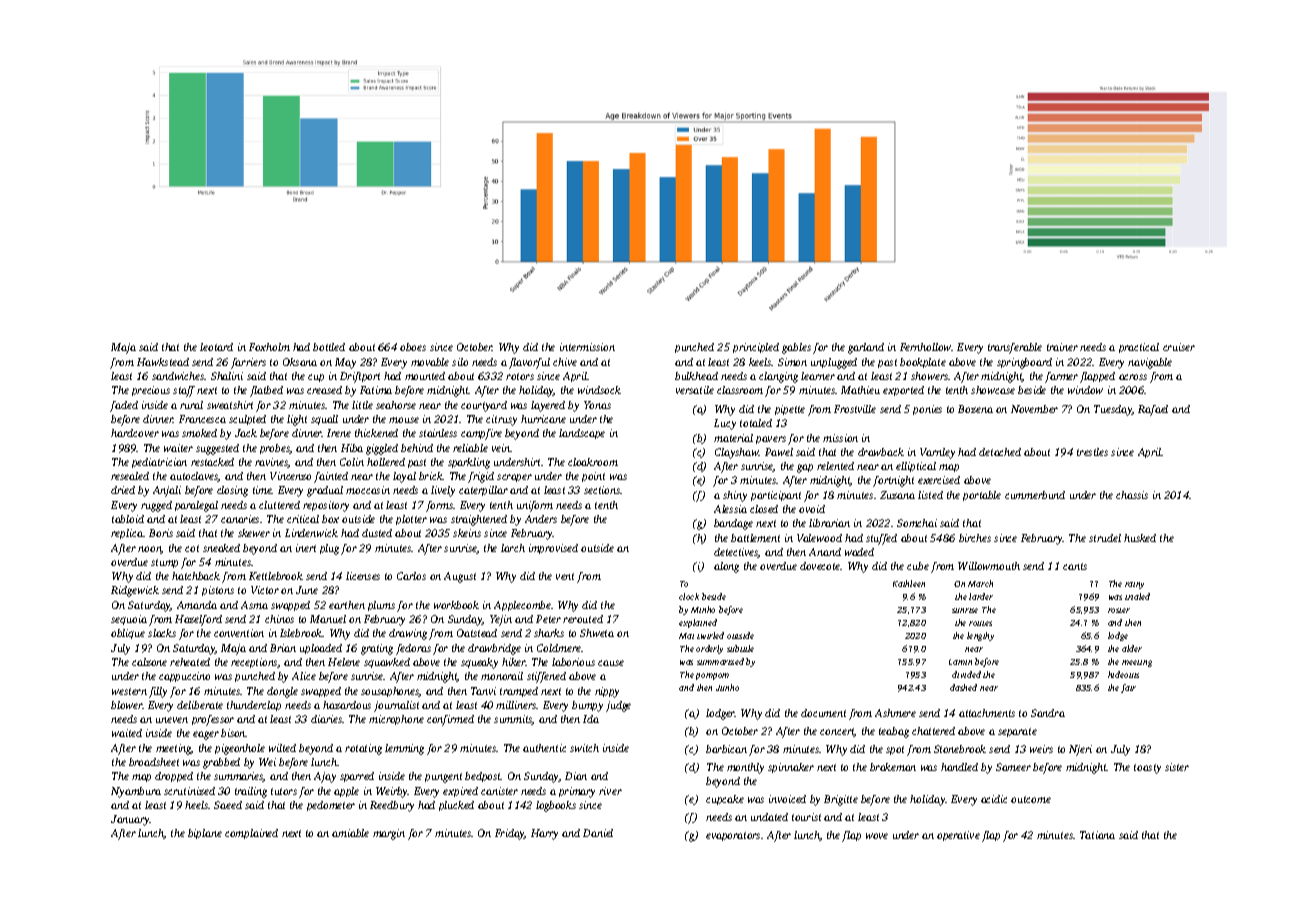  I want to click on rainy, so click(1134, 585).
